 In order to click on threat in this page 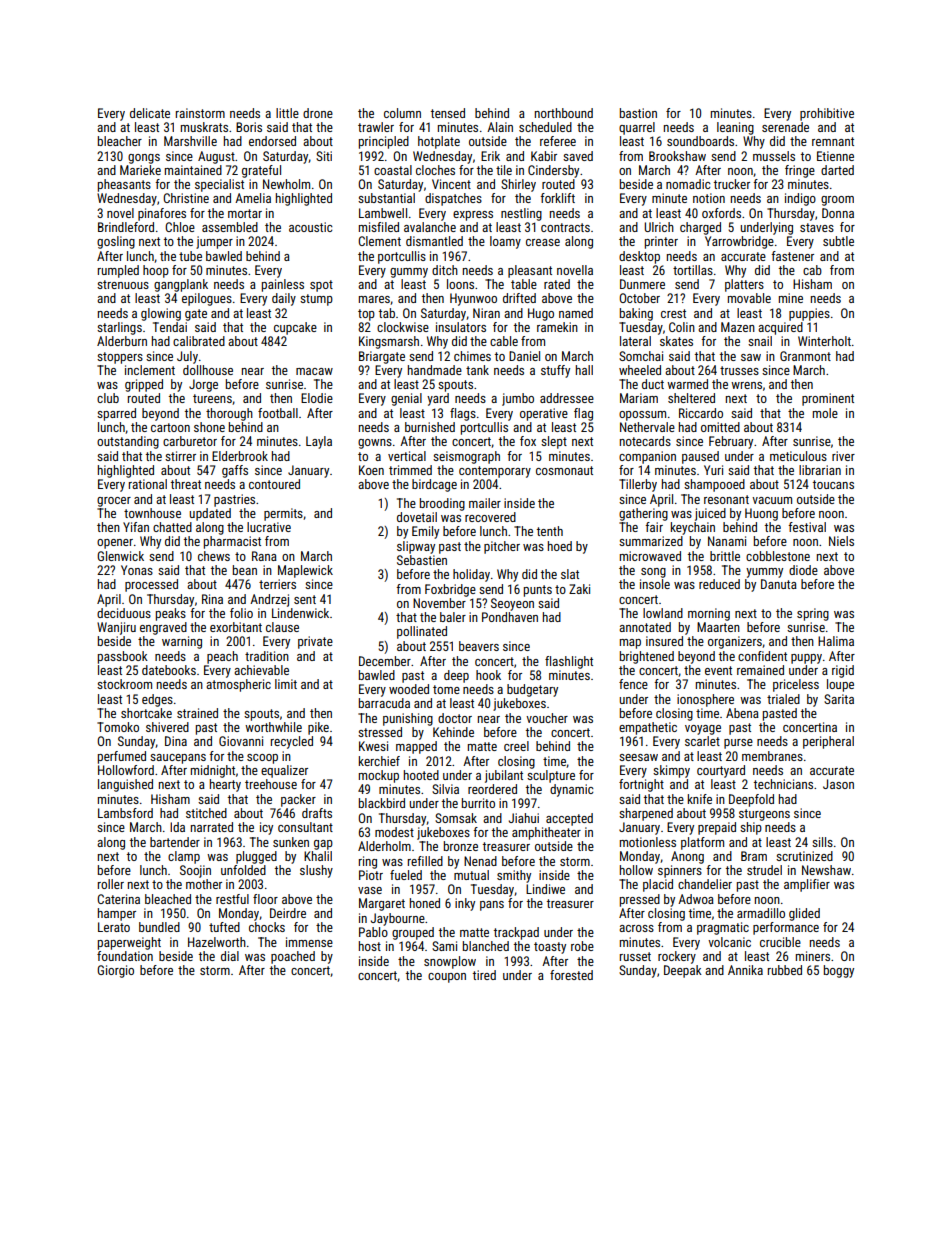, I will do `click(186, 484)`.
